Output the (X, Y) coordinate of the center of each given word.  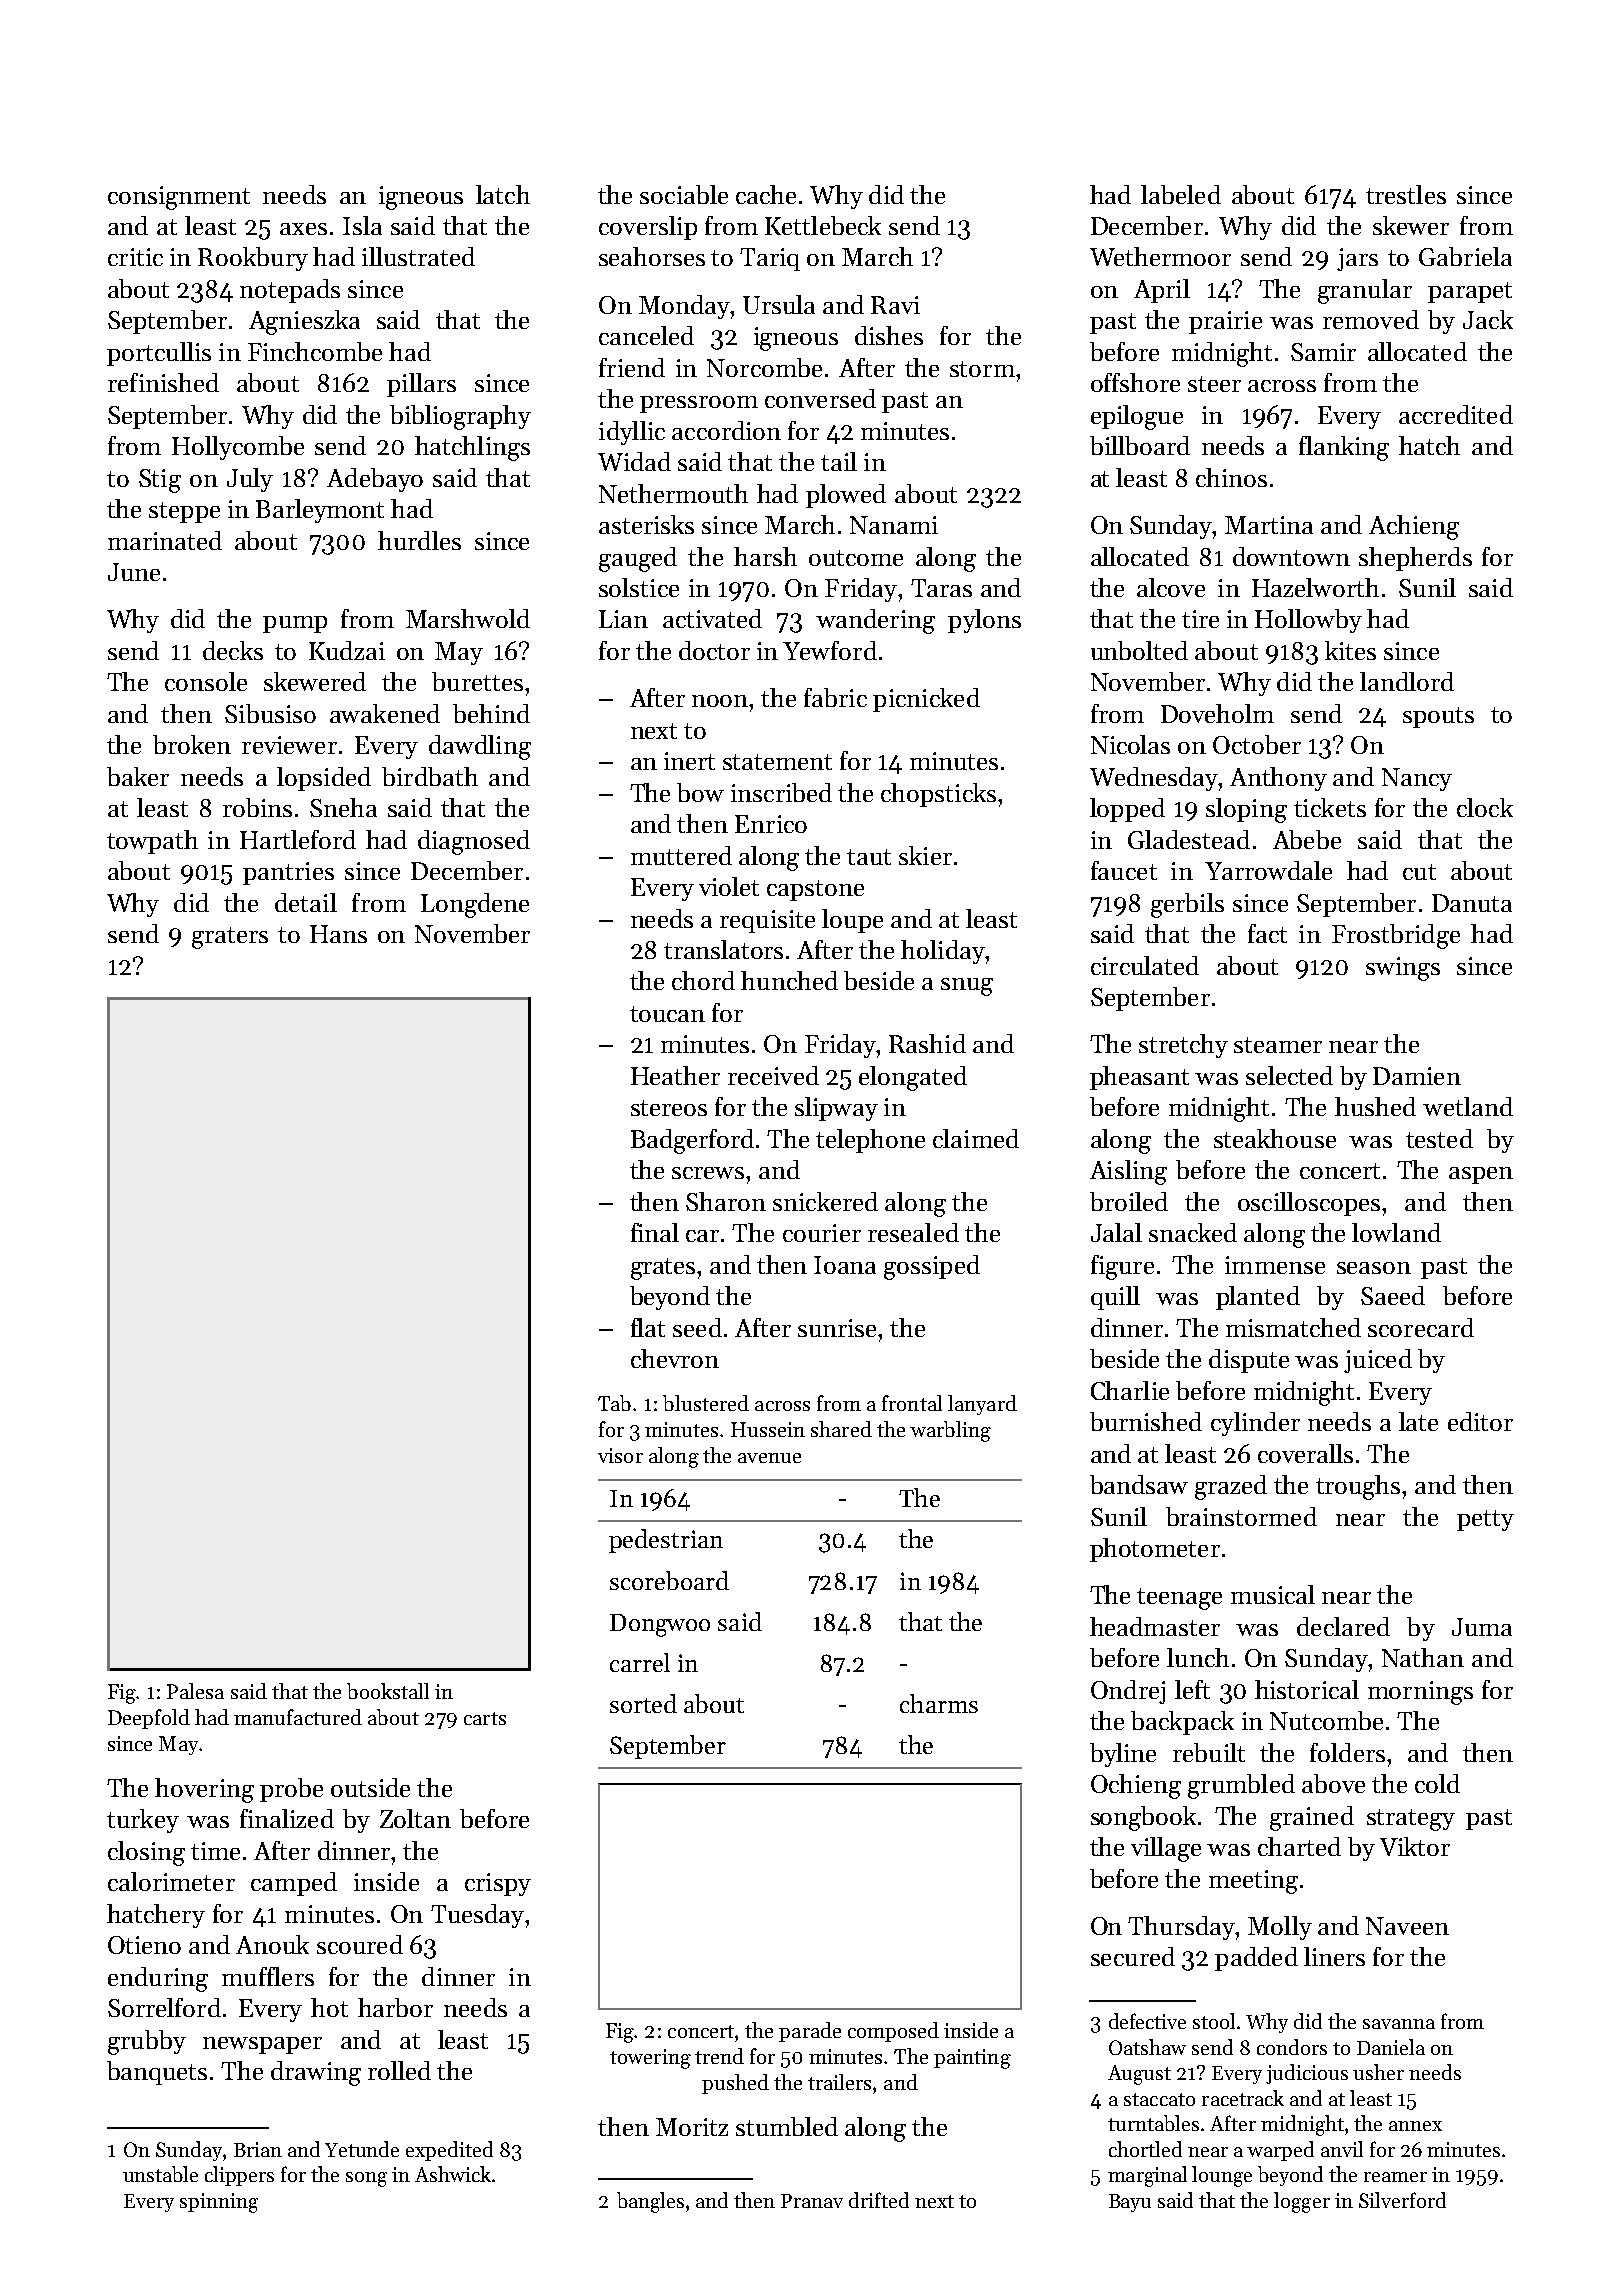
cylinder (1255, 1424)
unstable (160, 2174)
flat (648, 1327)
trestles (1406, 194)
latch (503, 194)
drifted (879, 2200)
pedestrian (666, 1541)
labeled (1181, 194)
